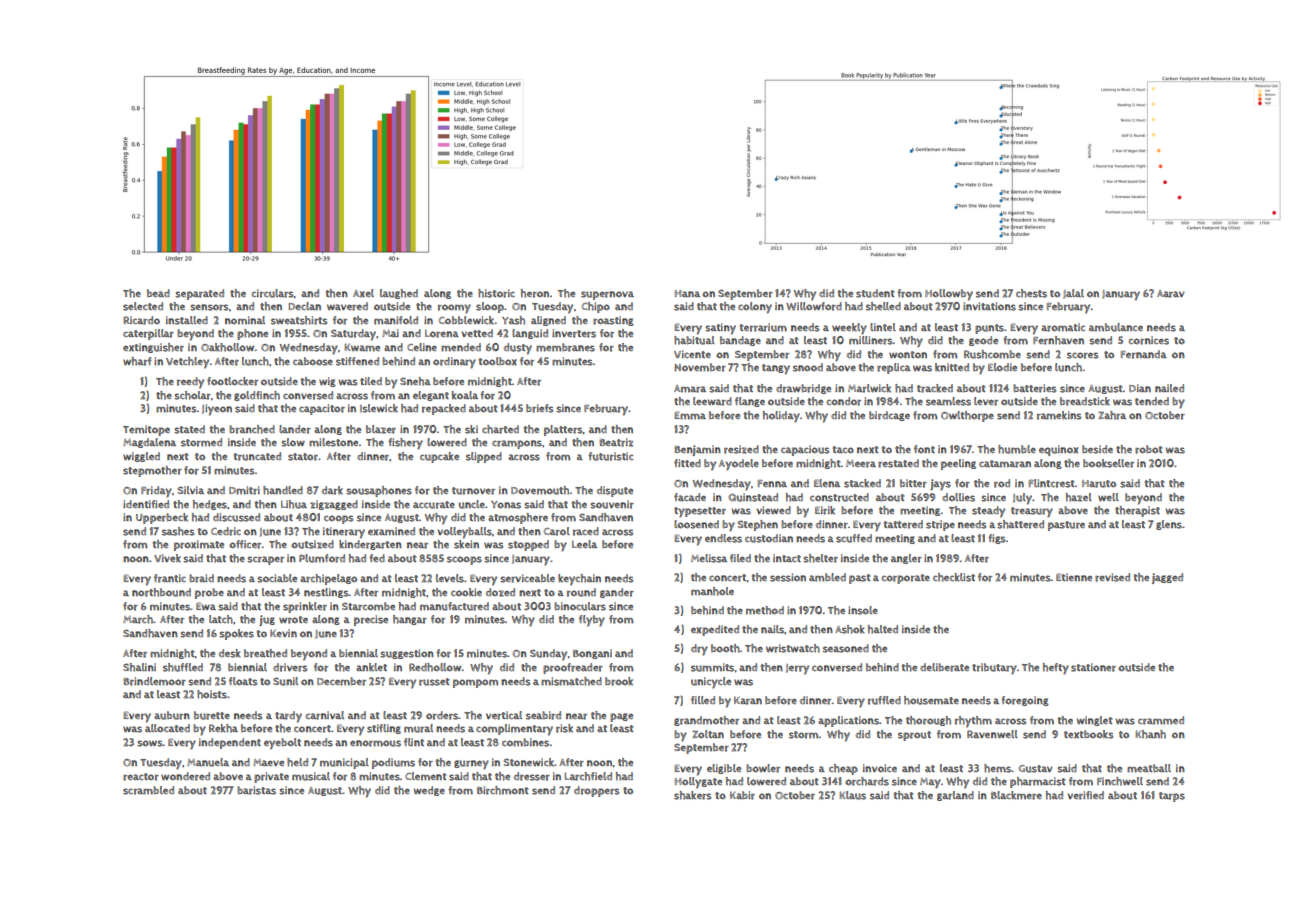  I want to click on Aarav, so click(1171, 294).
